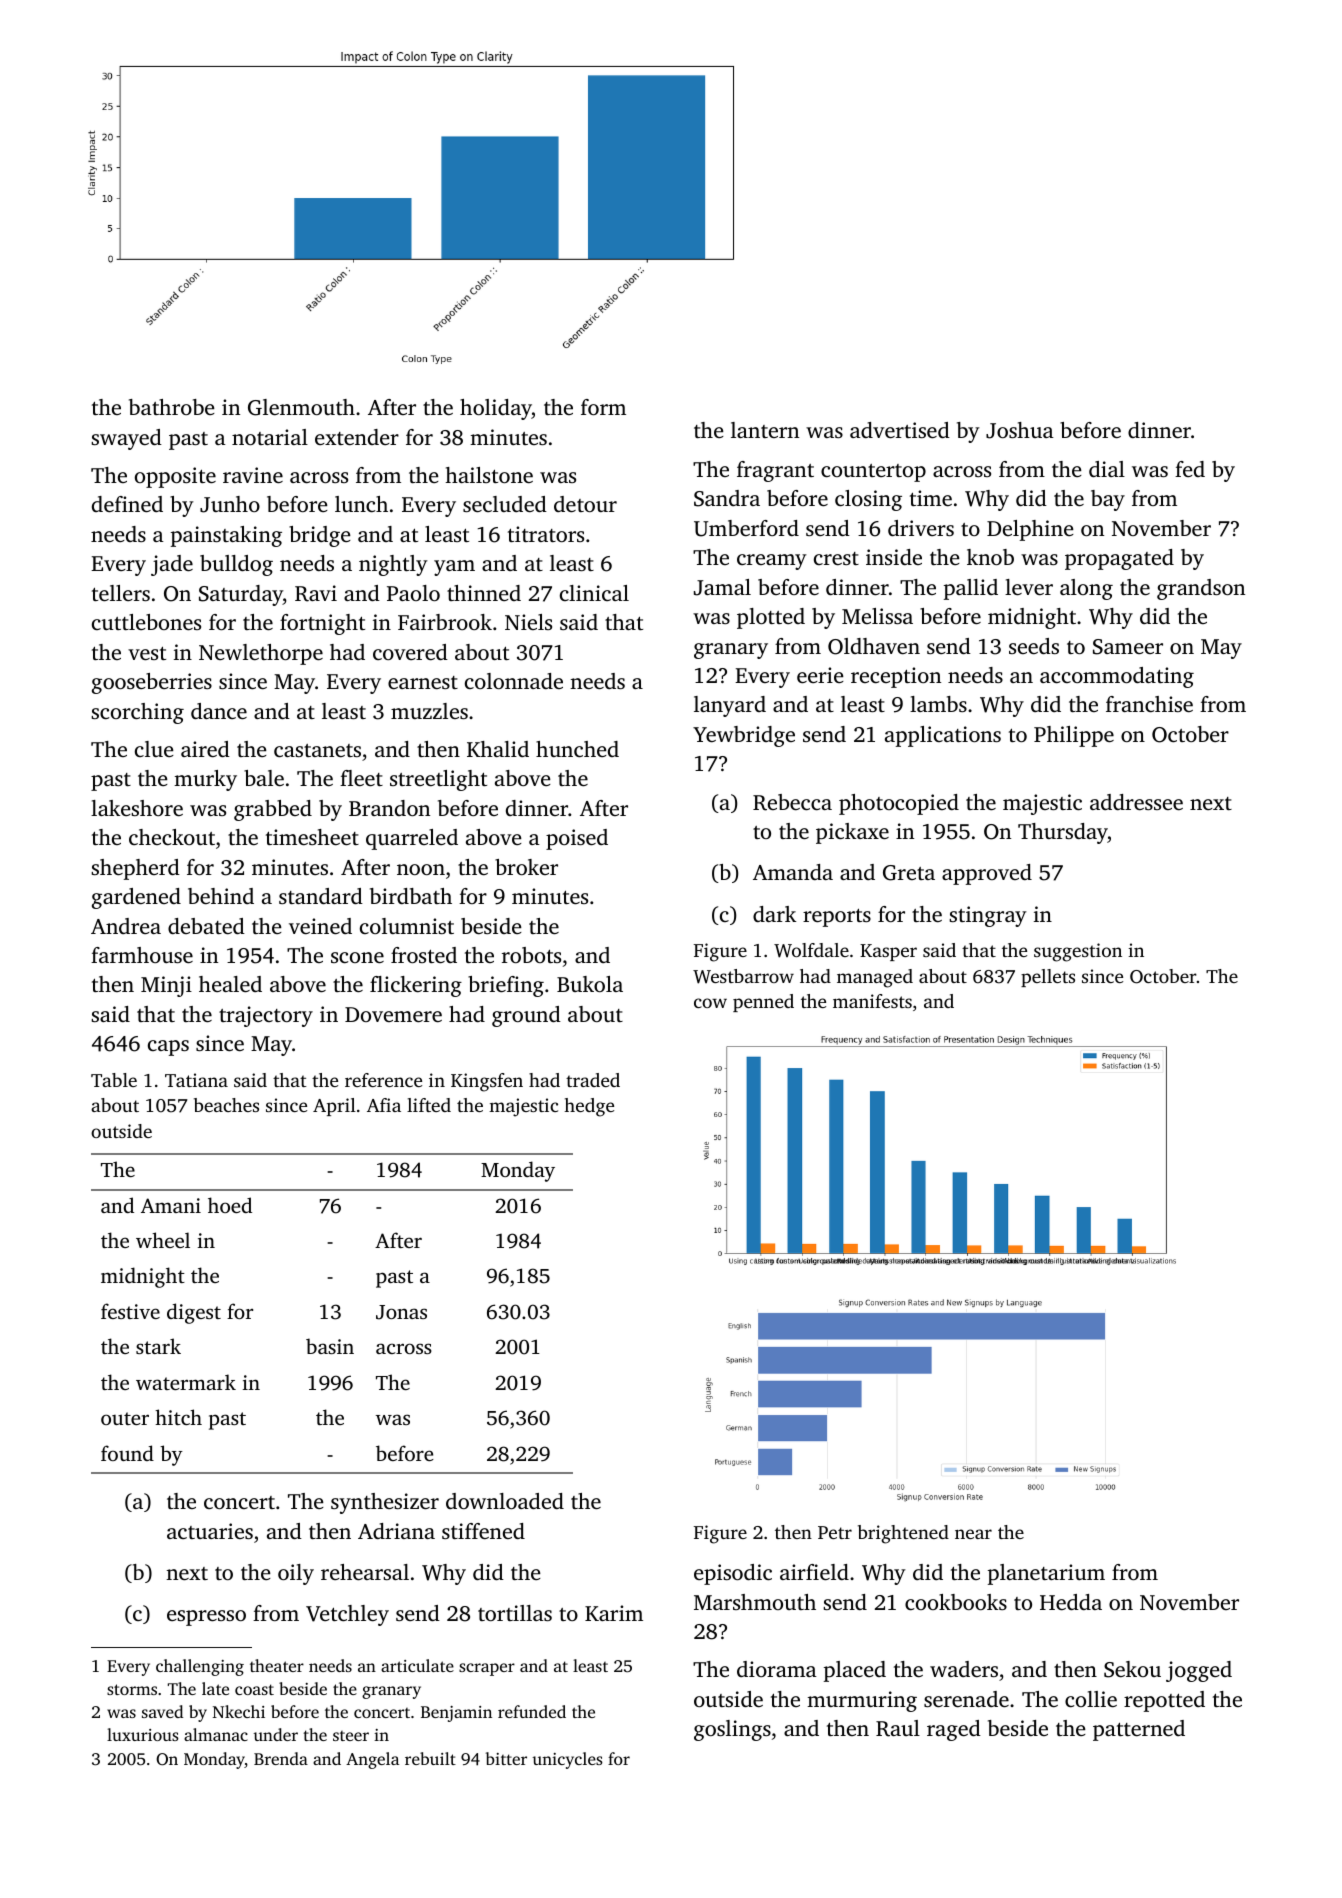 The width and height of the screenshot is (1342, 1898). I want to click on pellets, so click(1048, 978).
